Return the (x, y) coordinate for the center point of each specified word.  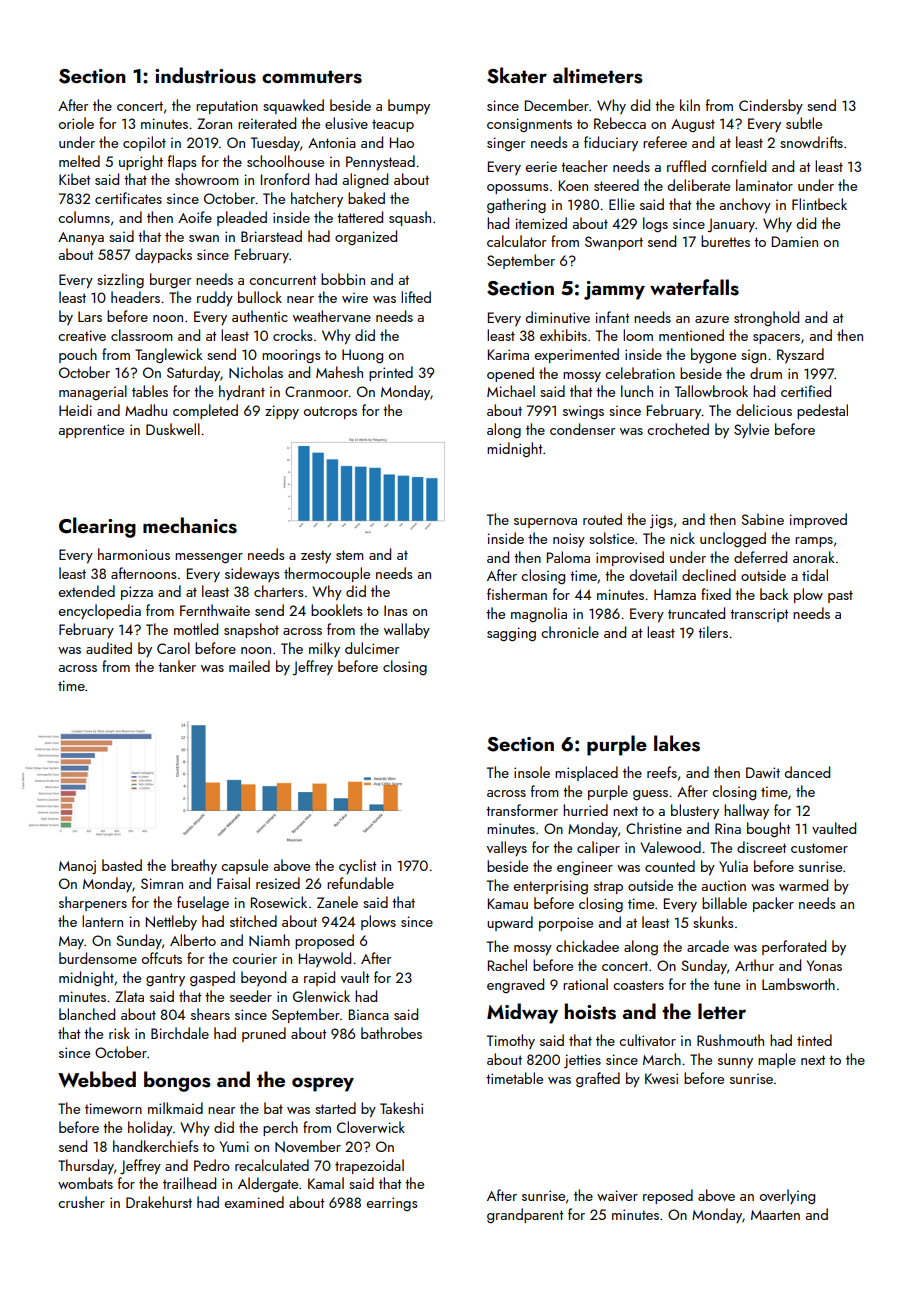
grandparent (525, 1215)
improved (818, 520)
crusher (81, 1202)
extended (87, 591)
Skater (517, 75)
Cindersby (771, 106)
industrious (205, 75)
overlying (787, 1196)
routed (602, 519)
